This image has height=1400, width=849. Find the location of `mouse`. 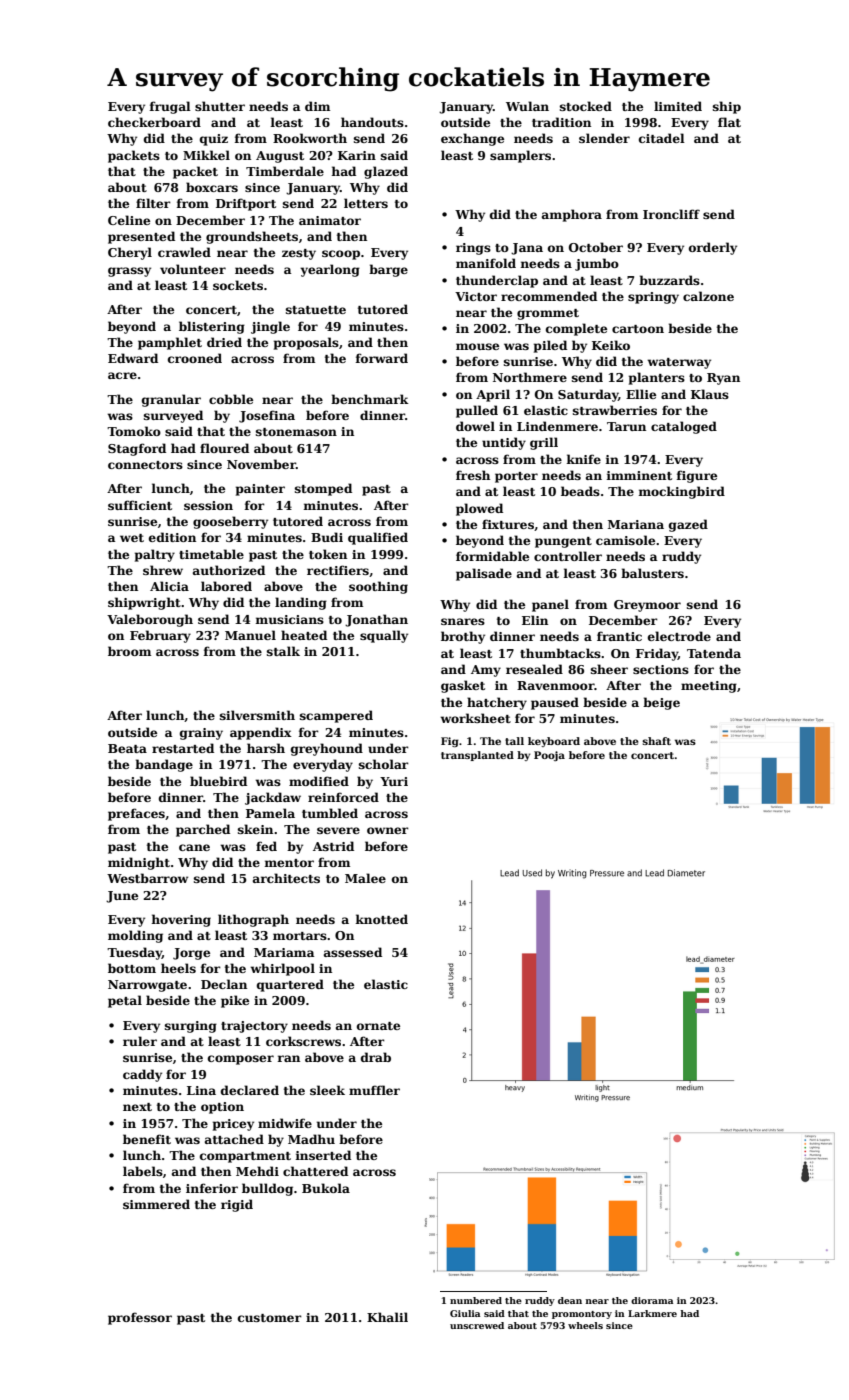

mouse is located at coordinates (477, 346).
